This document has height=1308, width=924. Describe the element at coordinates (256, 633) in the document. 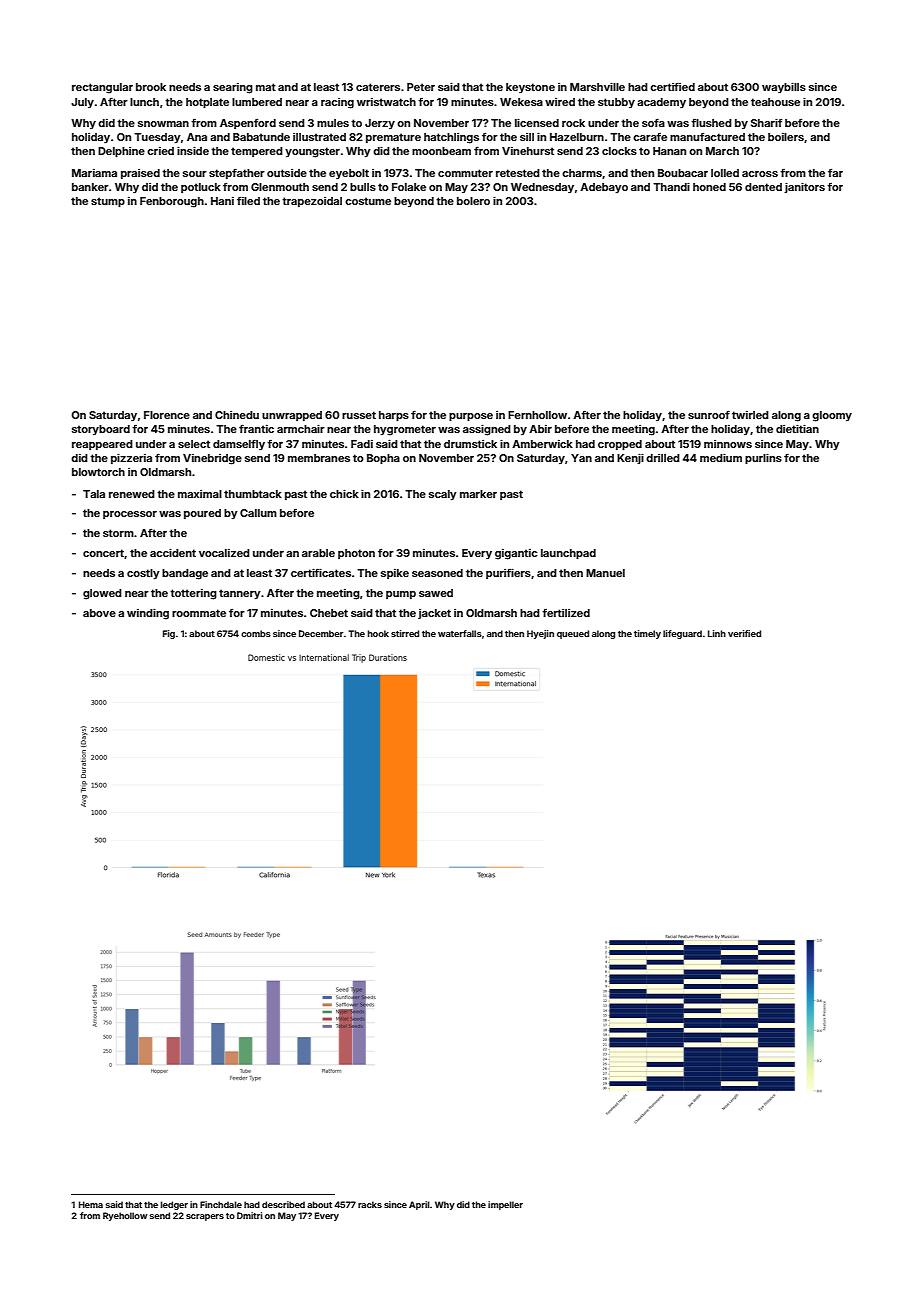

I see `combs` at that location.
